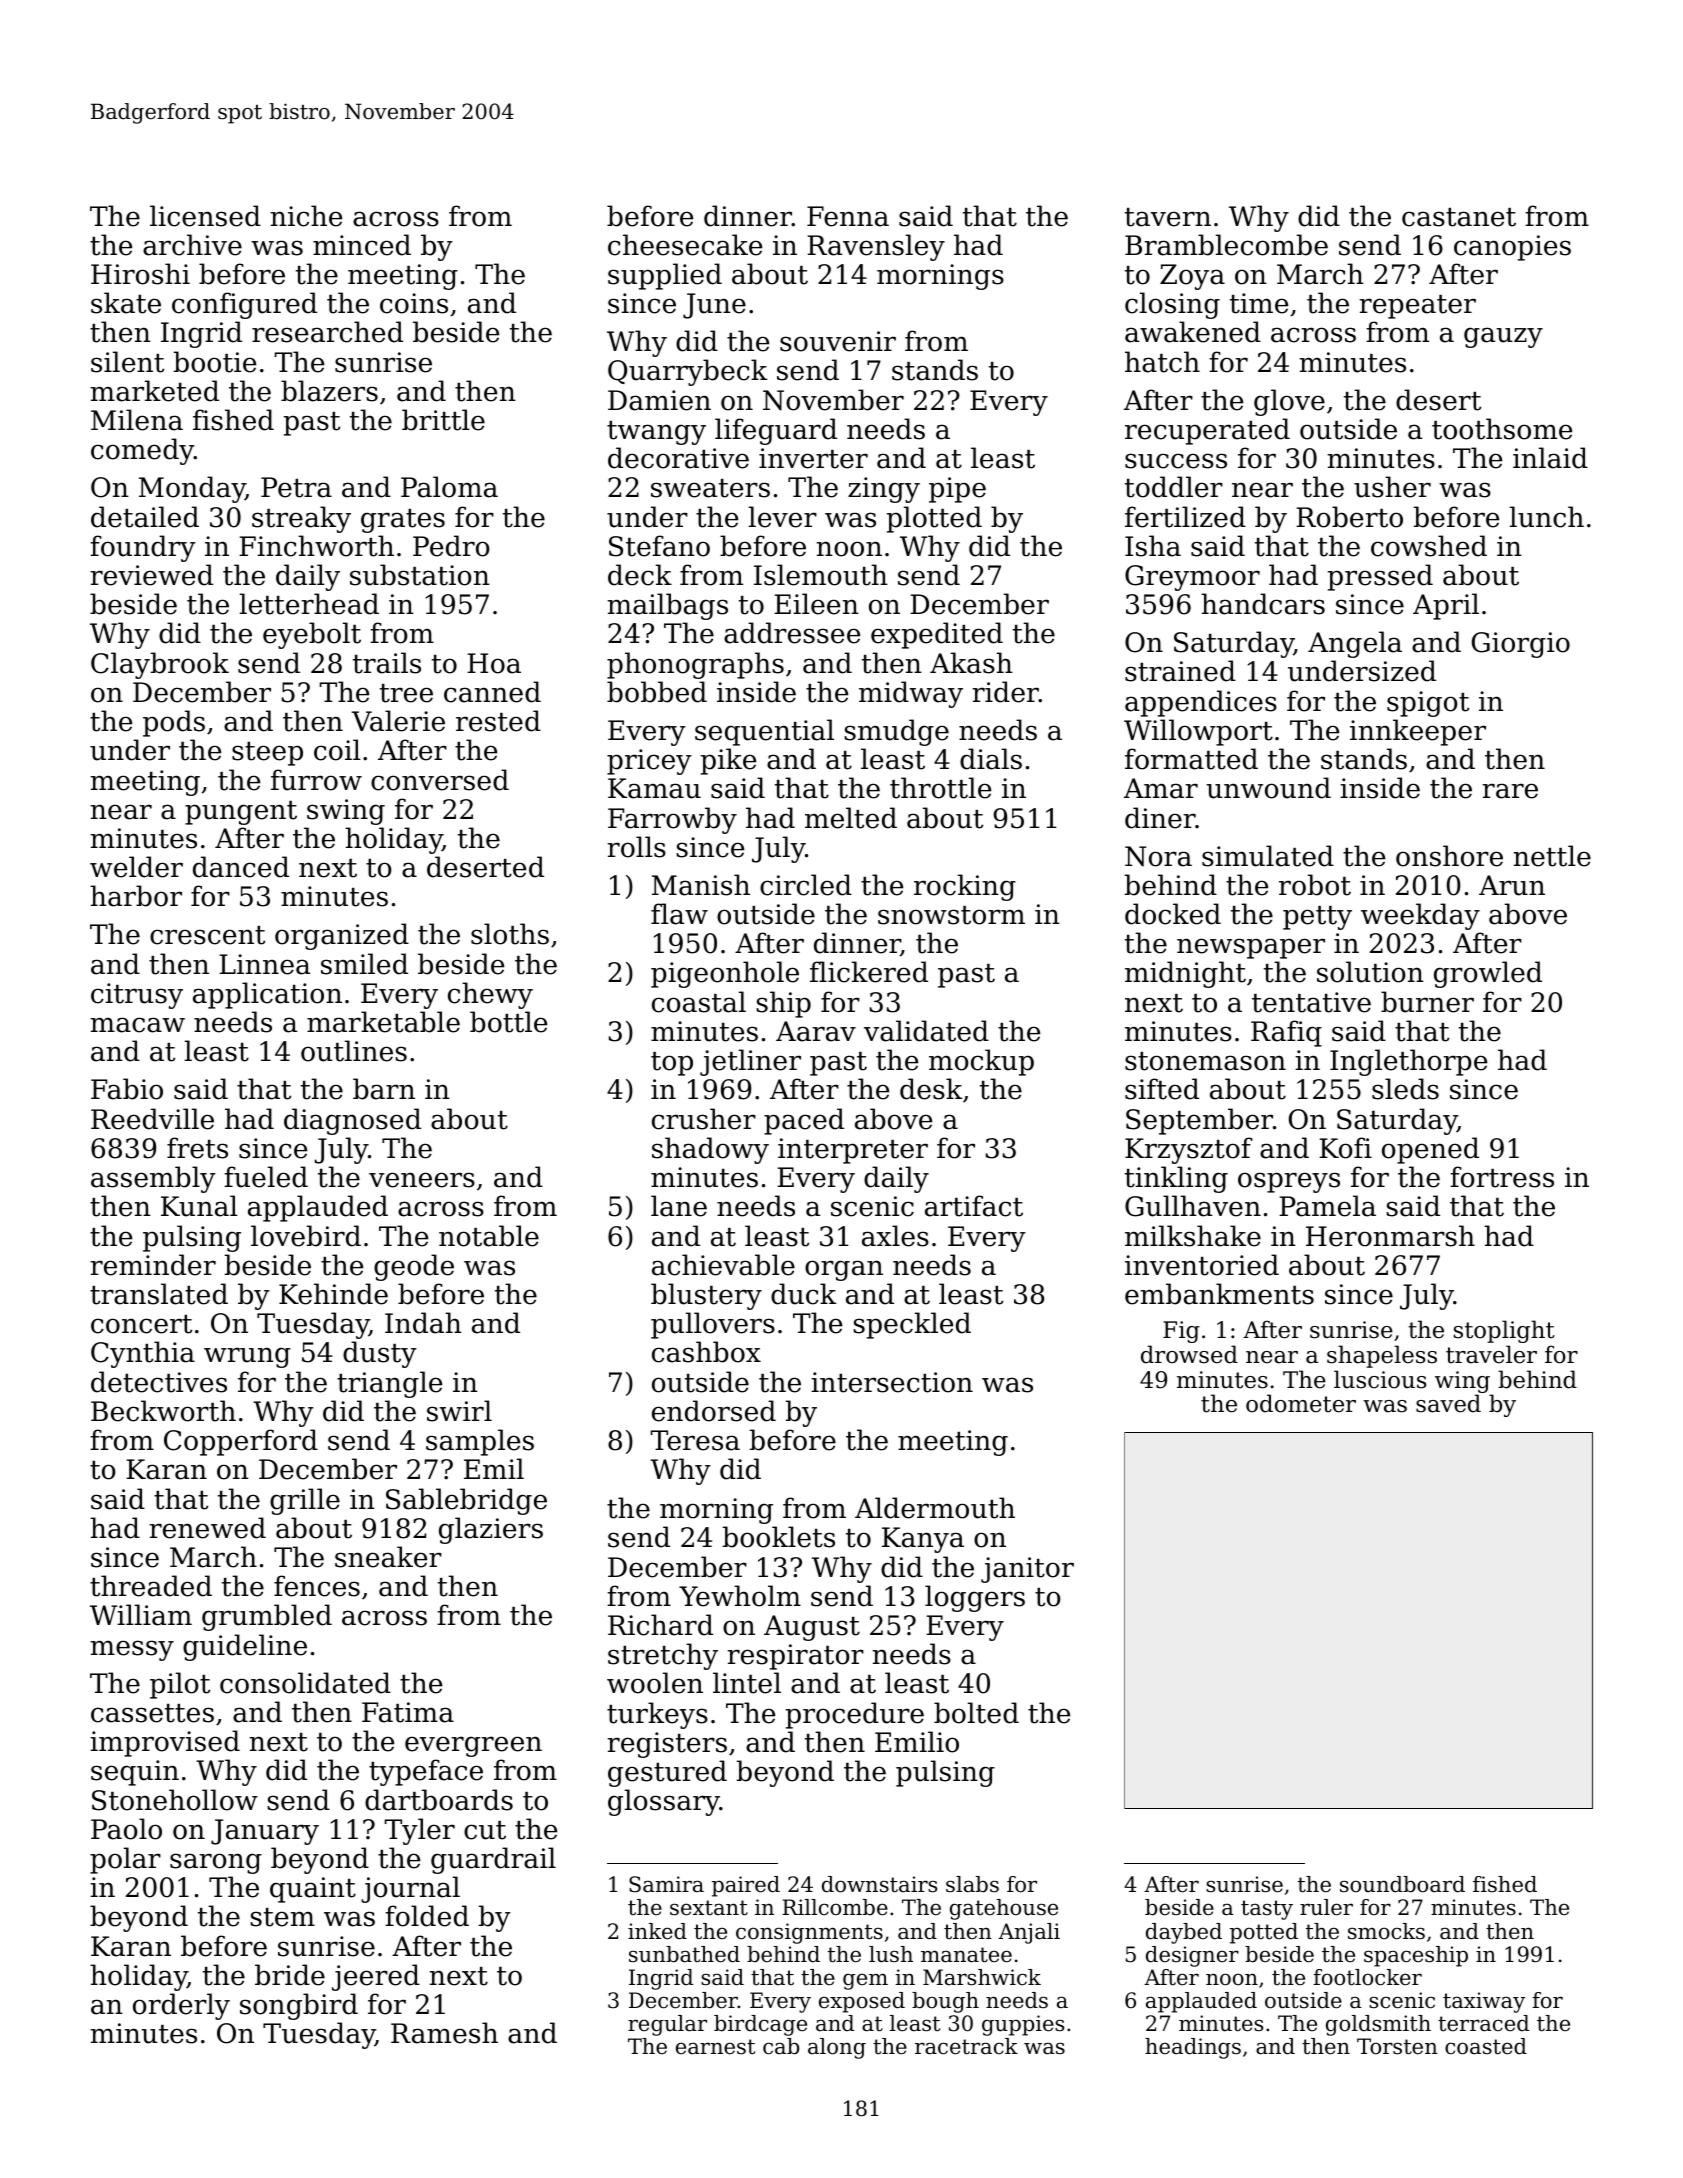  What do you see at coordinates (655, 1683) in the document?
I see `woolen` at bounding box center [655, 1683].
